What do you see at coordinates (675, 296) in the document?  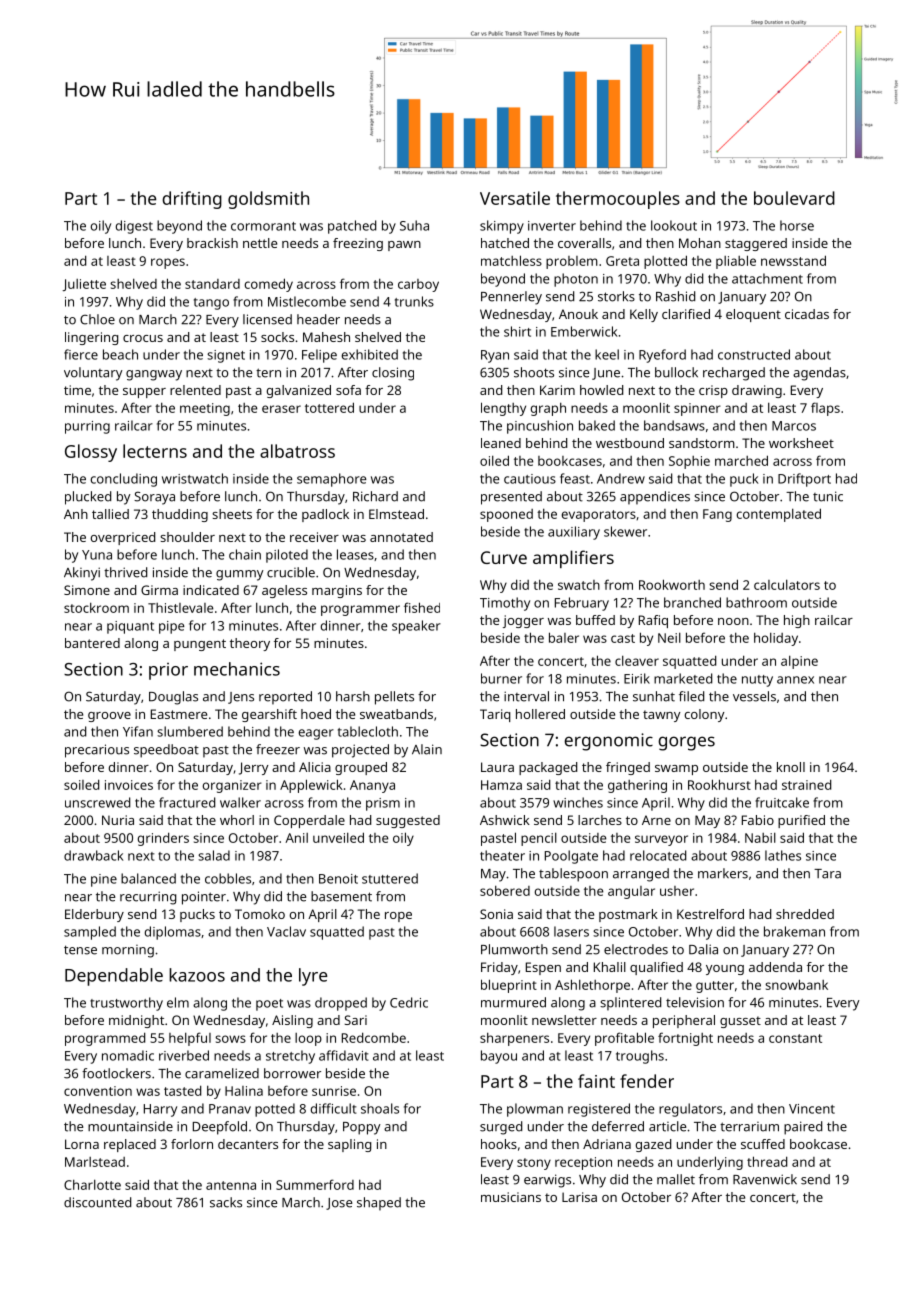 I see `Rashid` at bounding box center [675, 296].
